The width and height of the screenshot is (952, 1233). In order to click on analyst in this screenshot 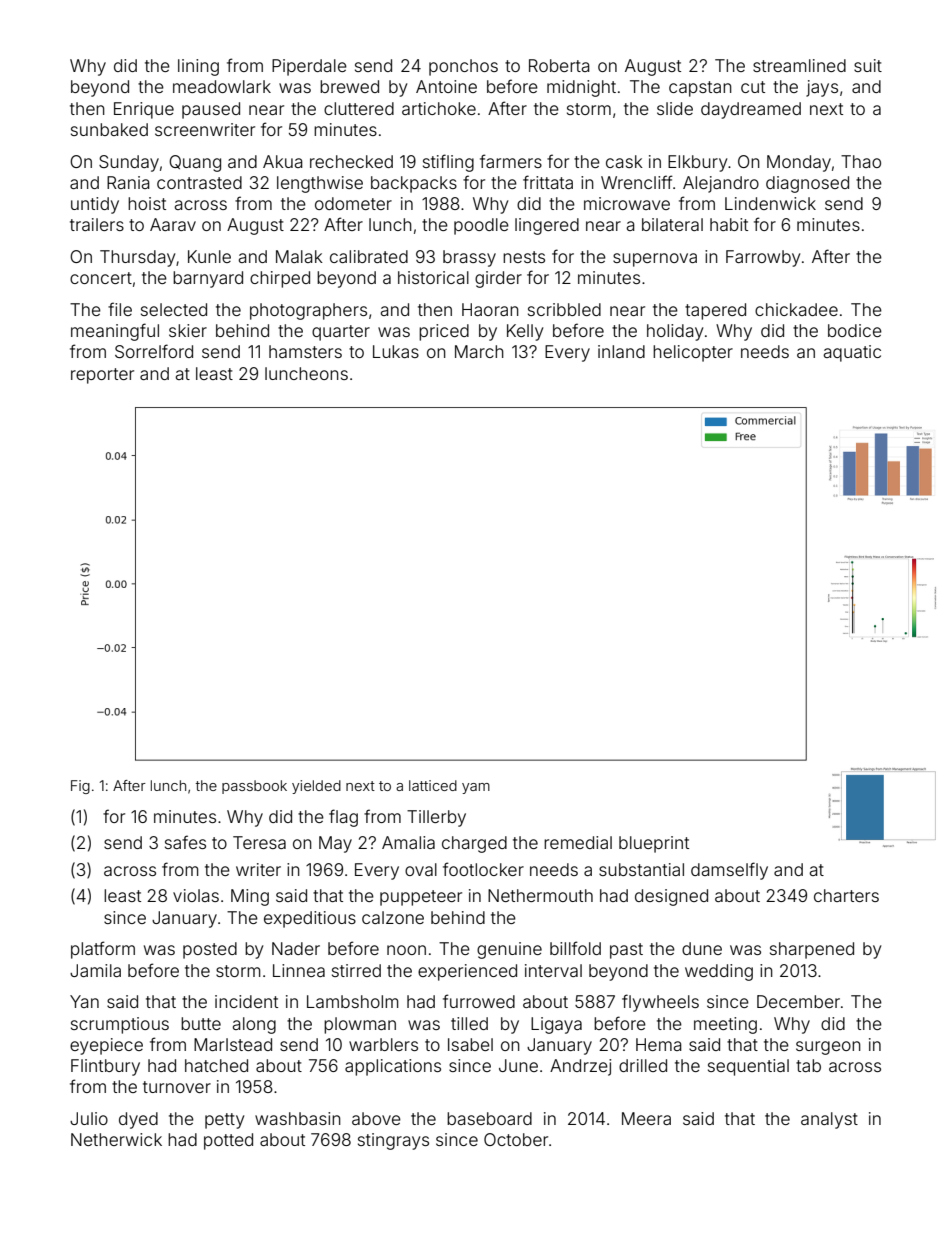, I will do `click(829, 1120)`.
